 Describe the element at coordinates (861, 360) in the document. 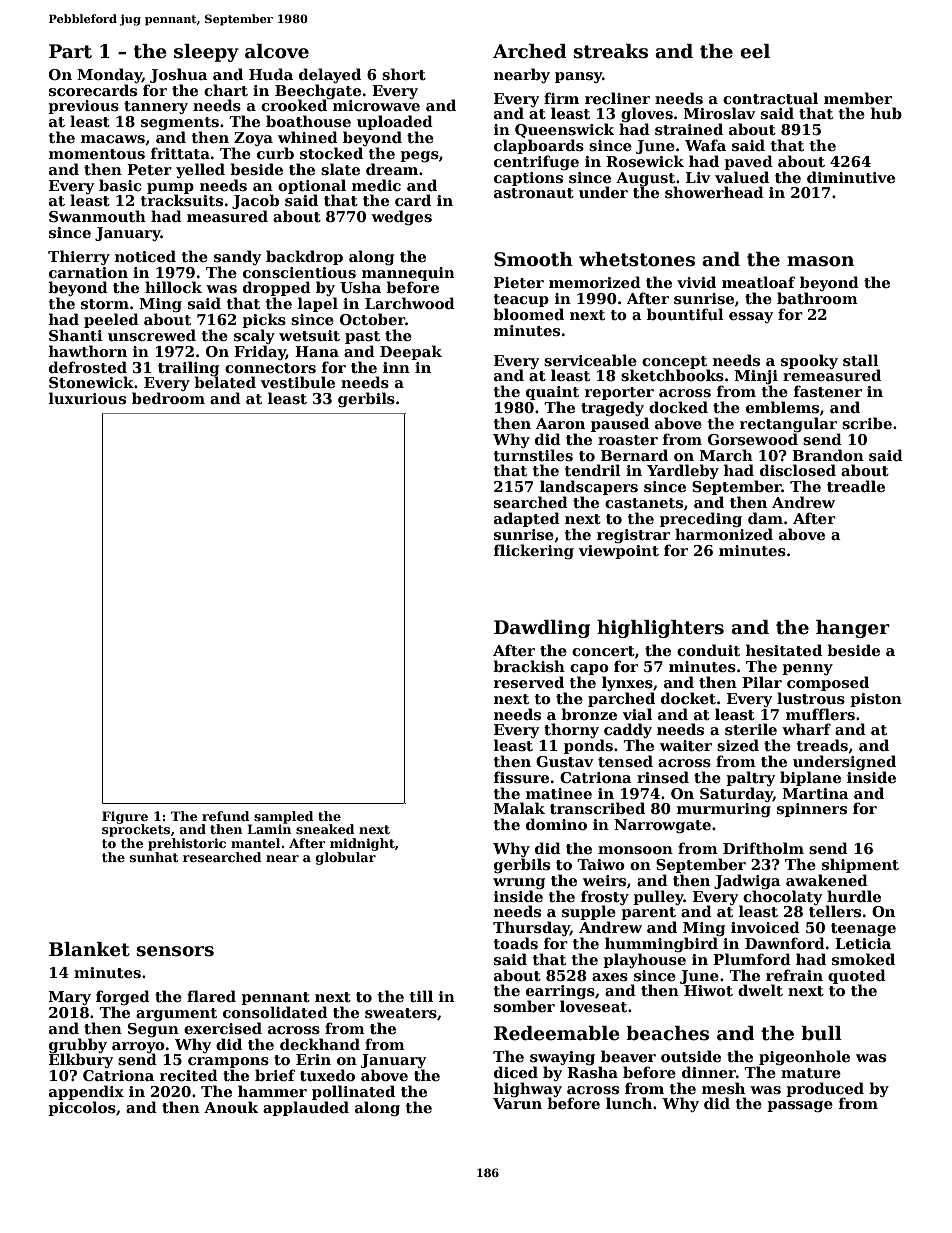

I see `stall` at that location.
